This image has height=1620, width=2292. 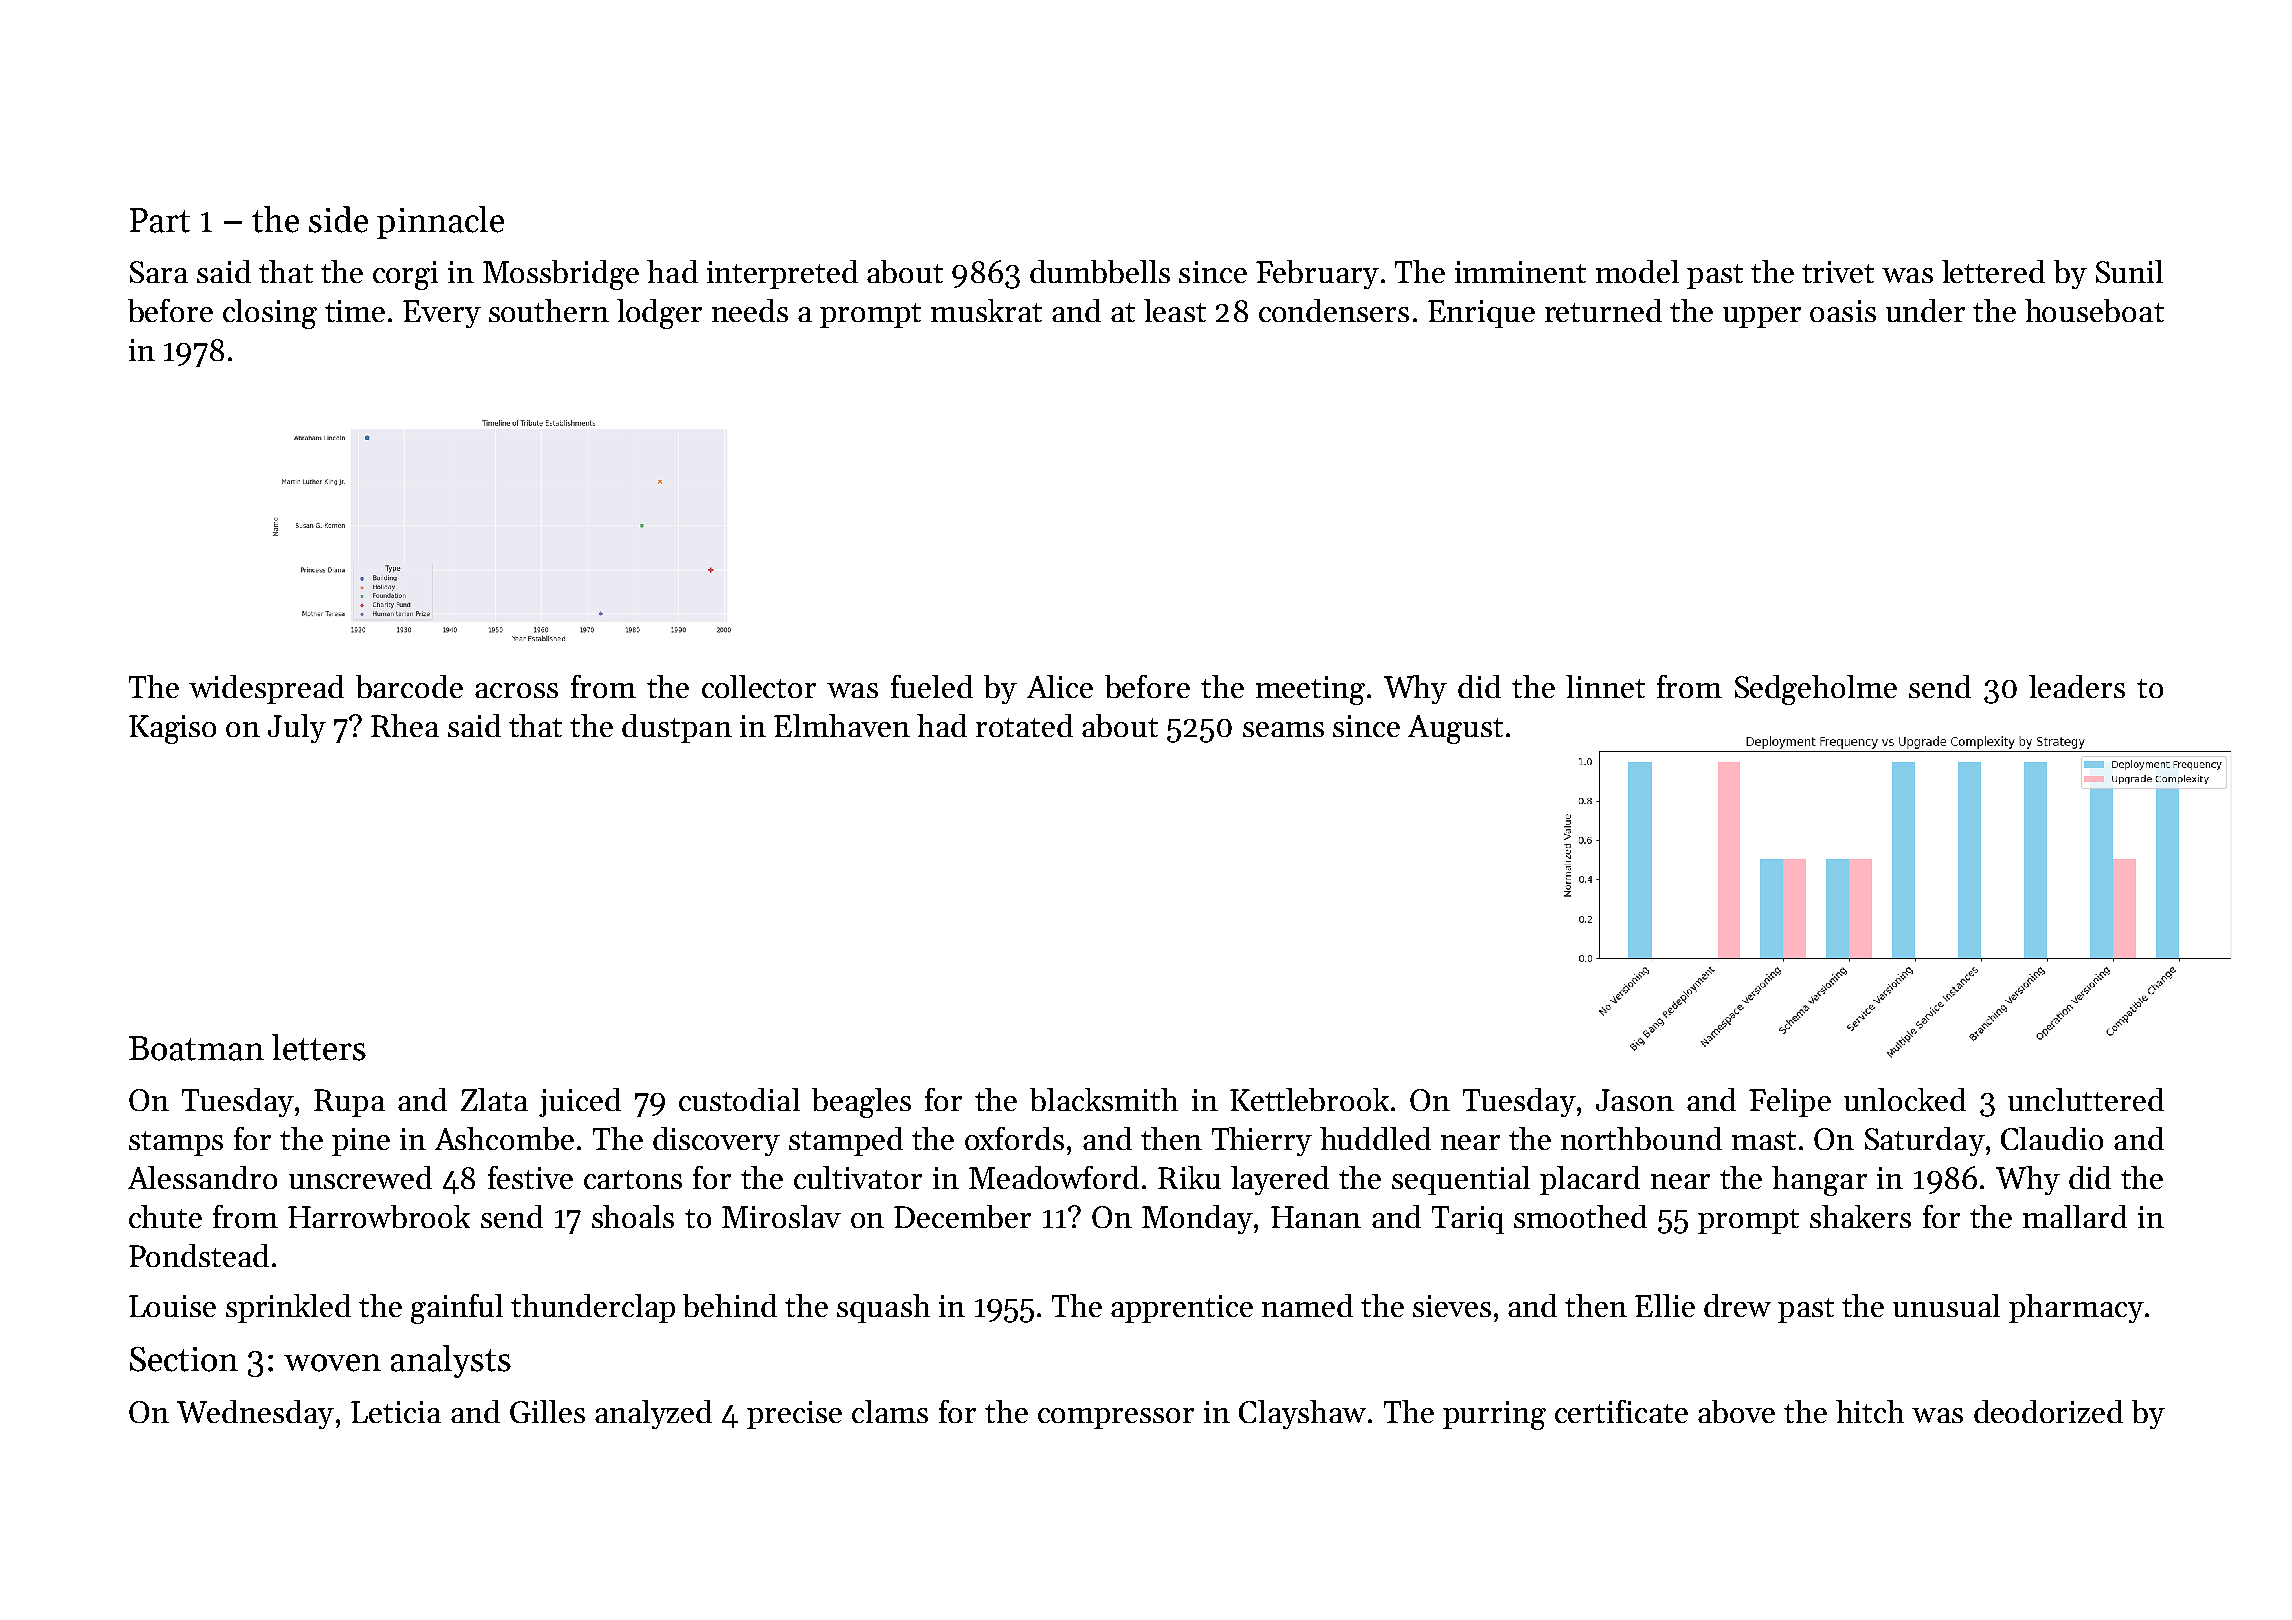 I want to click on sieves, so click(x=1452, y=1306).
